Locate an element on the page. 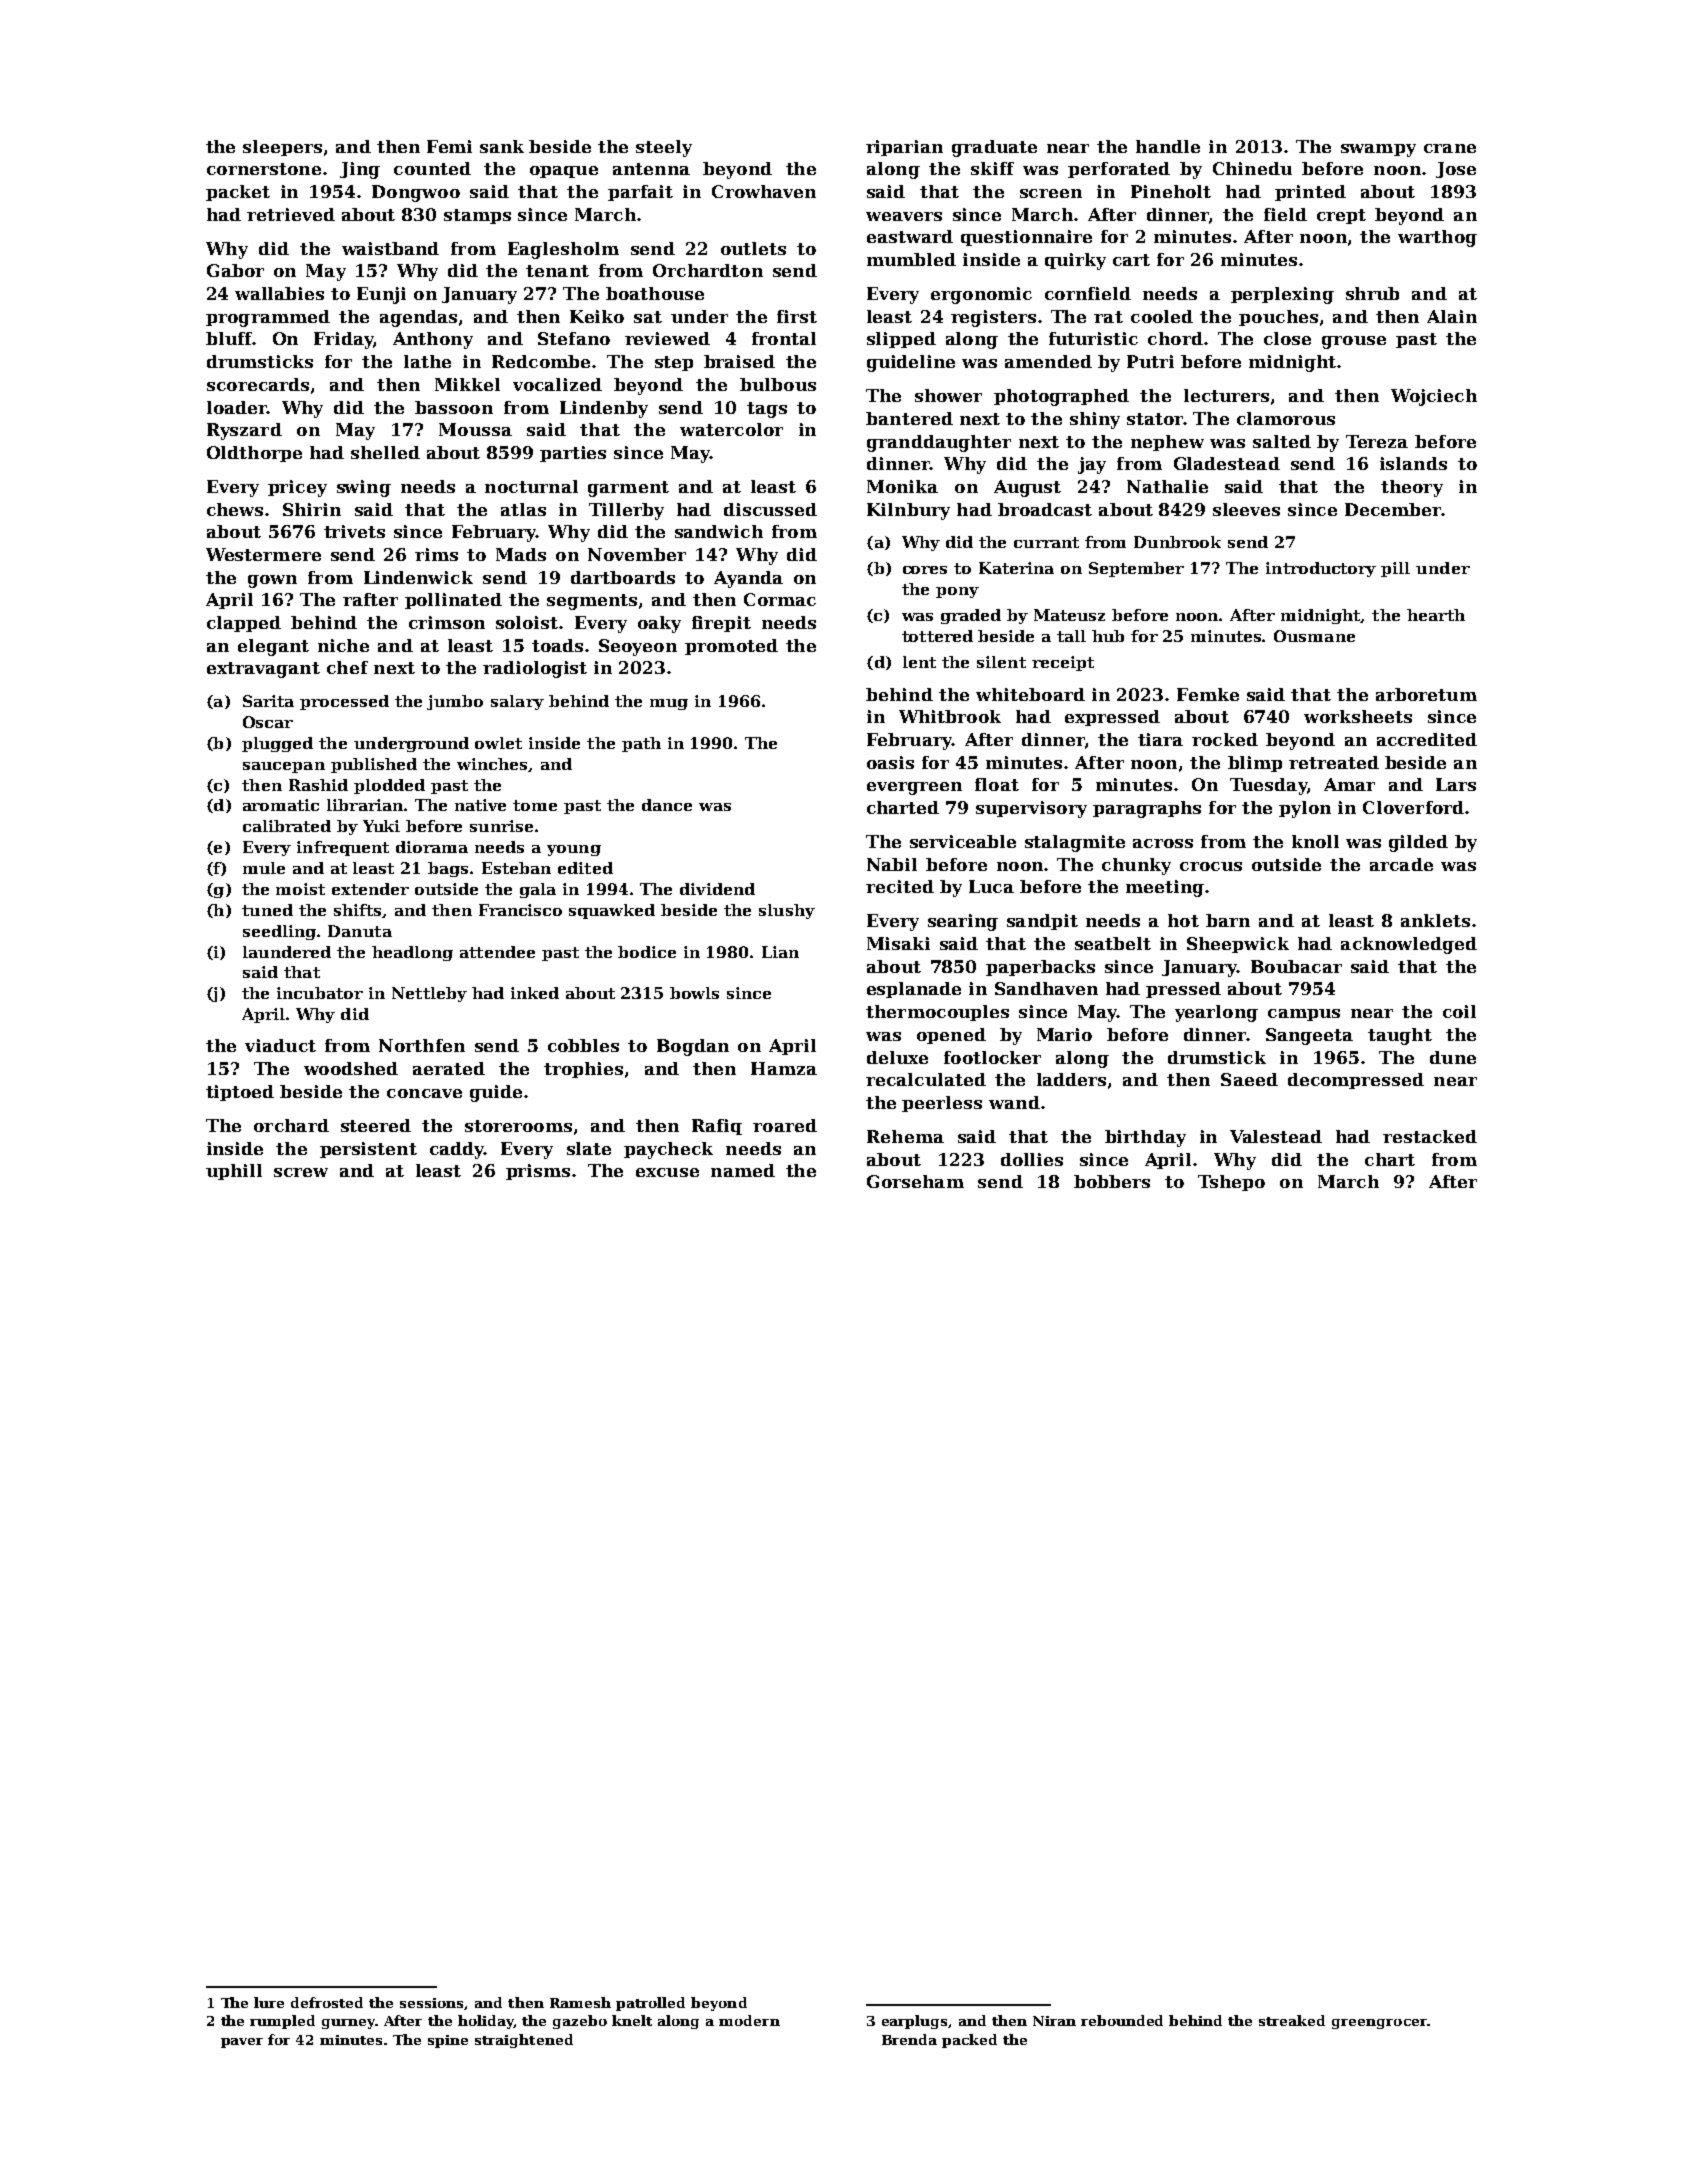 This document has height=2178, width=1683. sleeves is located at coordinates (1246, 509).
